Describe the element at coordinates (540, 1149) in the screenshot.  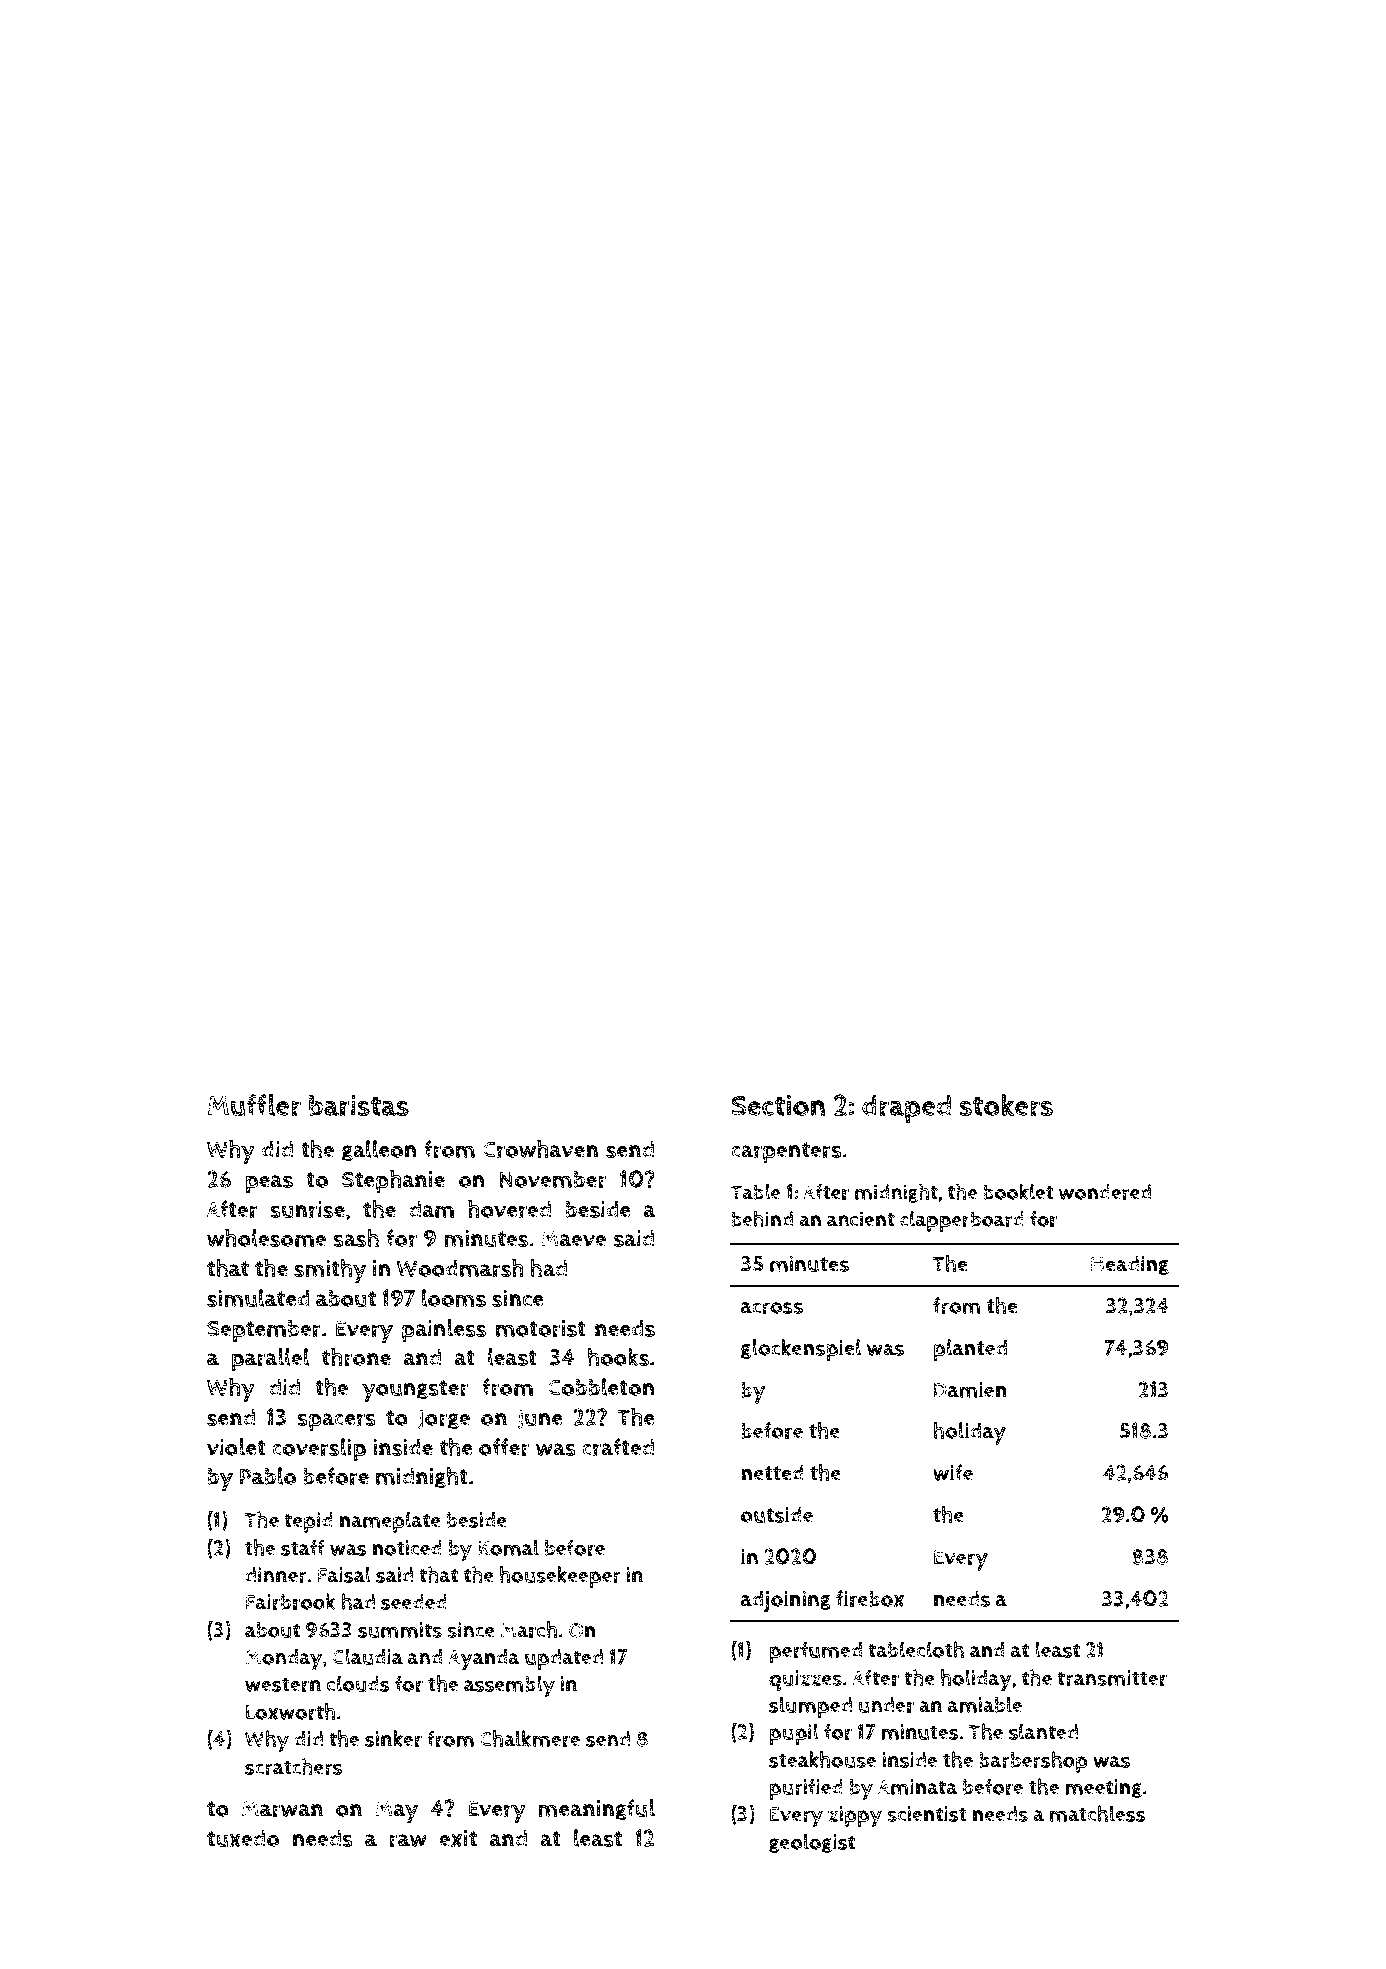
I see `Crowhaven` at that location.
